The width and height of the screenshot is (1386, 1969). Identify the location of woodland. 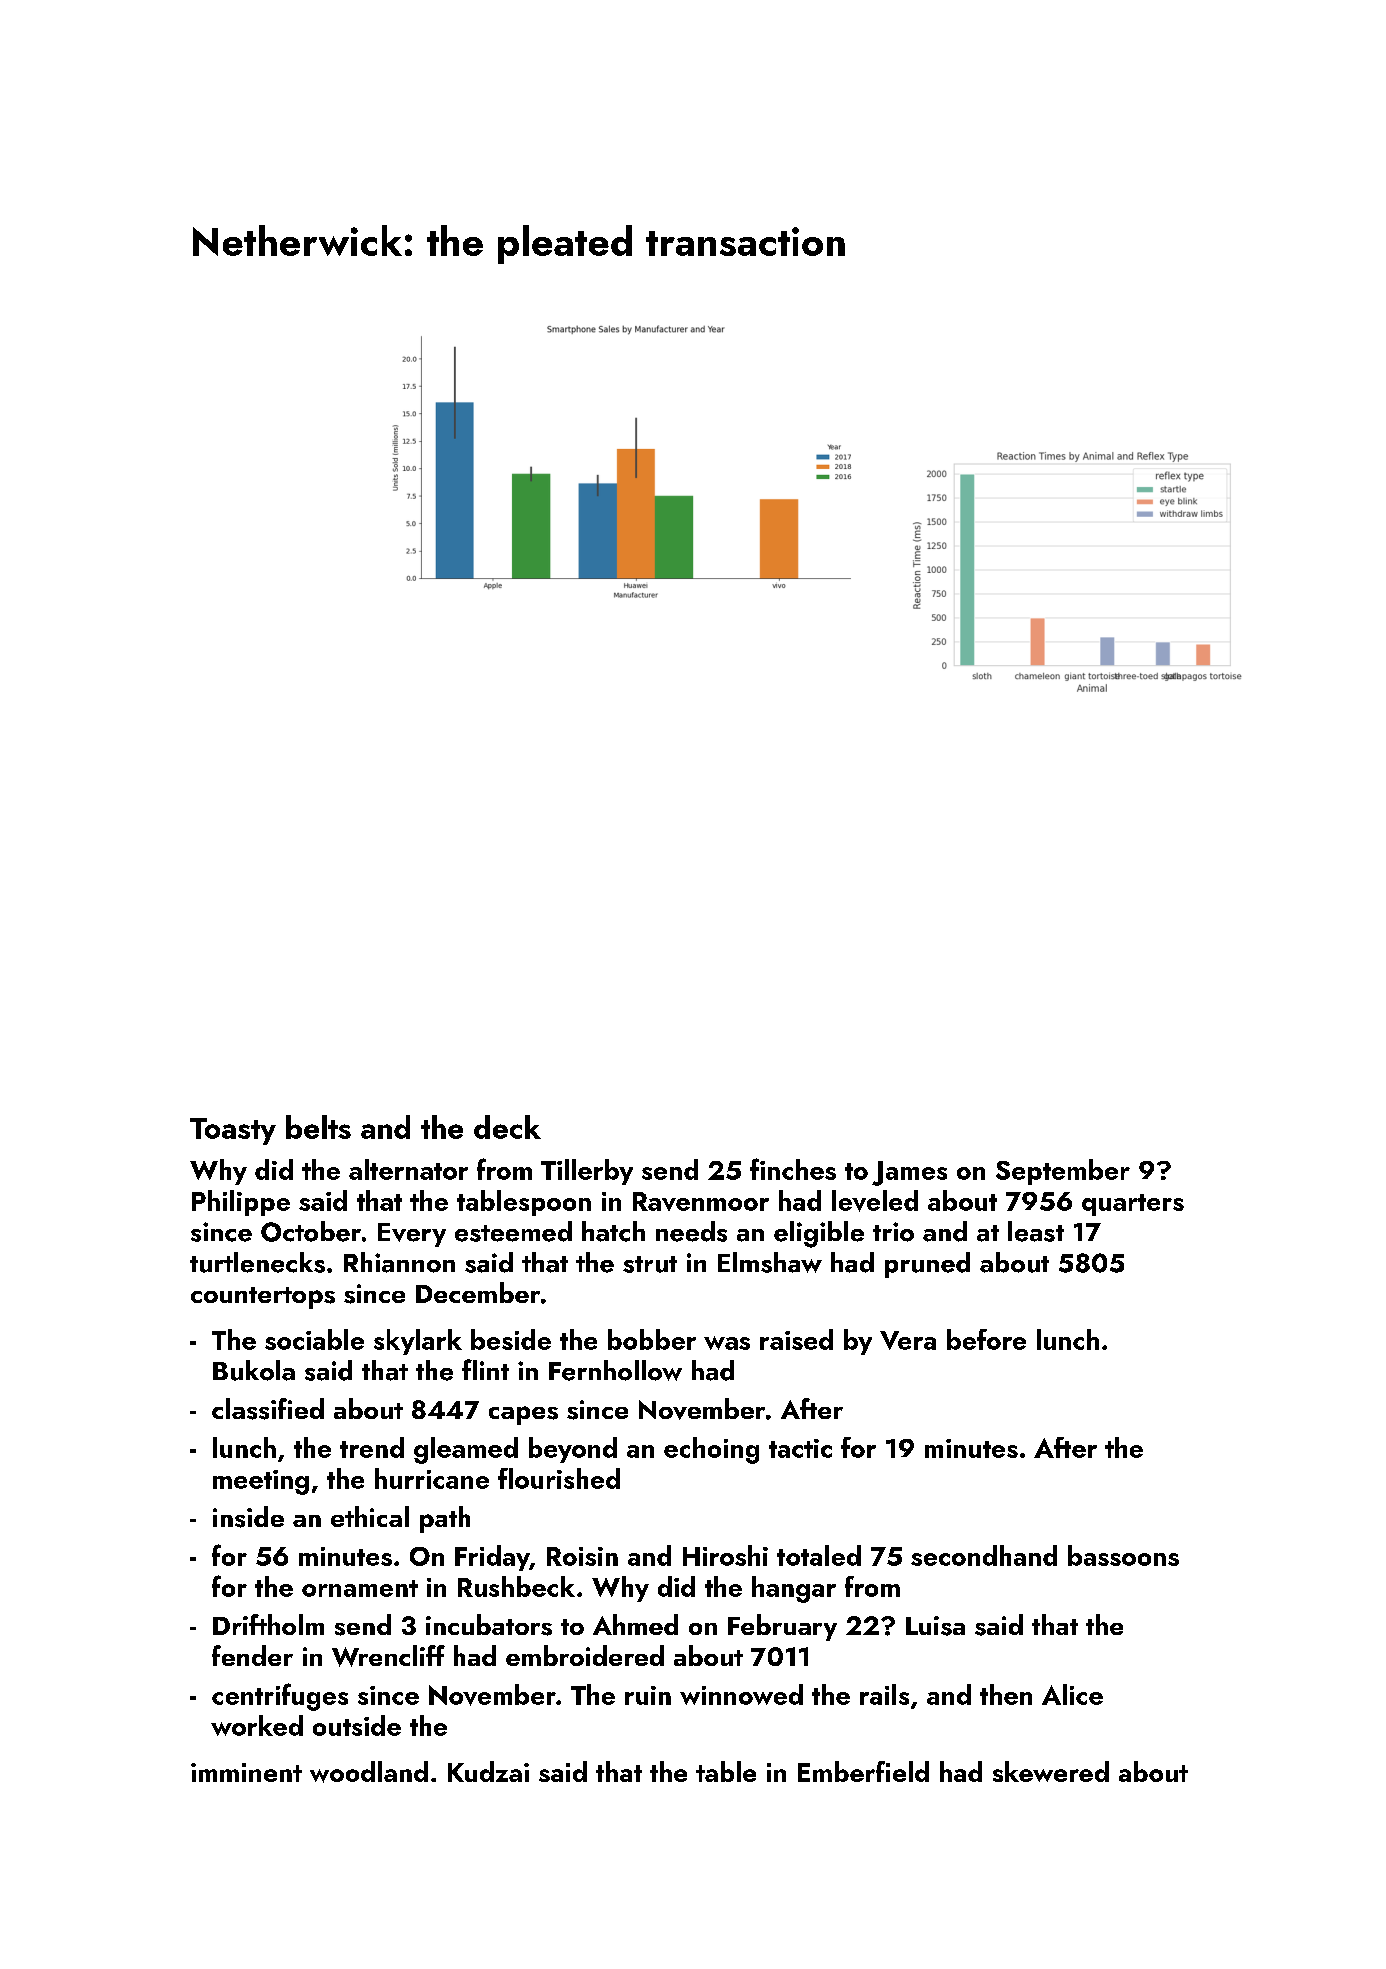
(369, 1772).
